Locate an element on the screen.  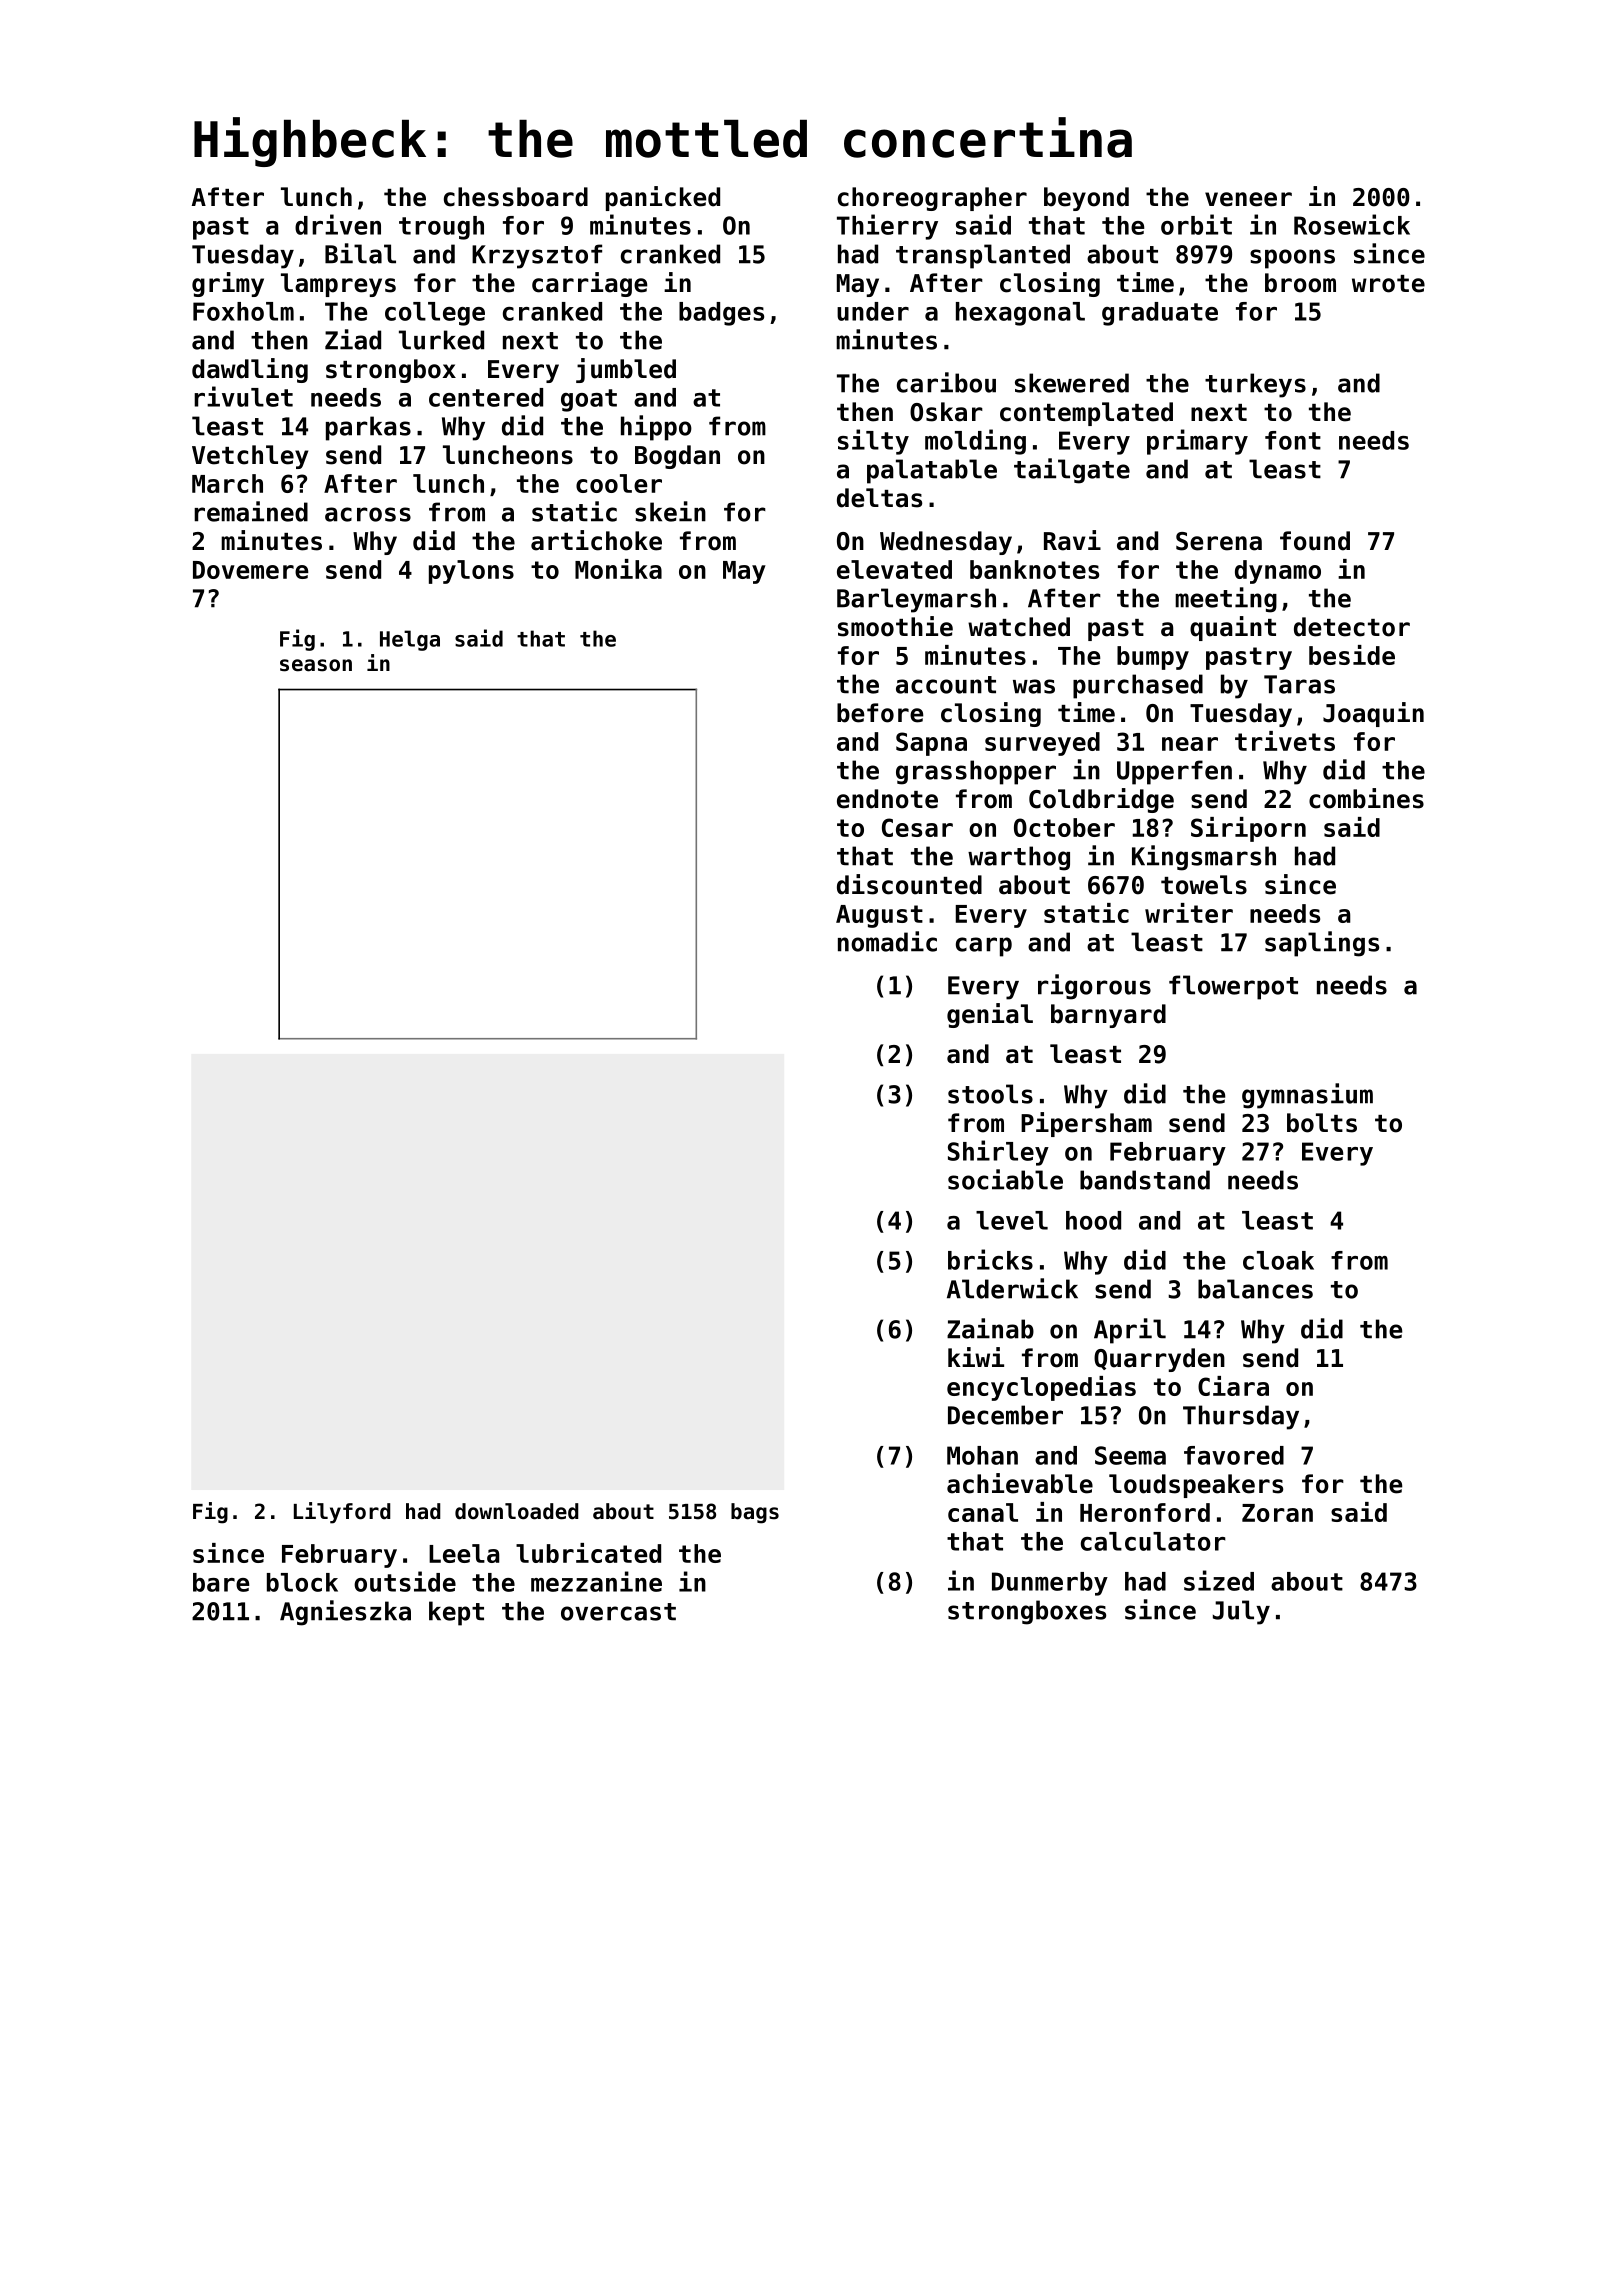
season is located at coordinates (316, 665).
